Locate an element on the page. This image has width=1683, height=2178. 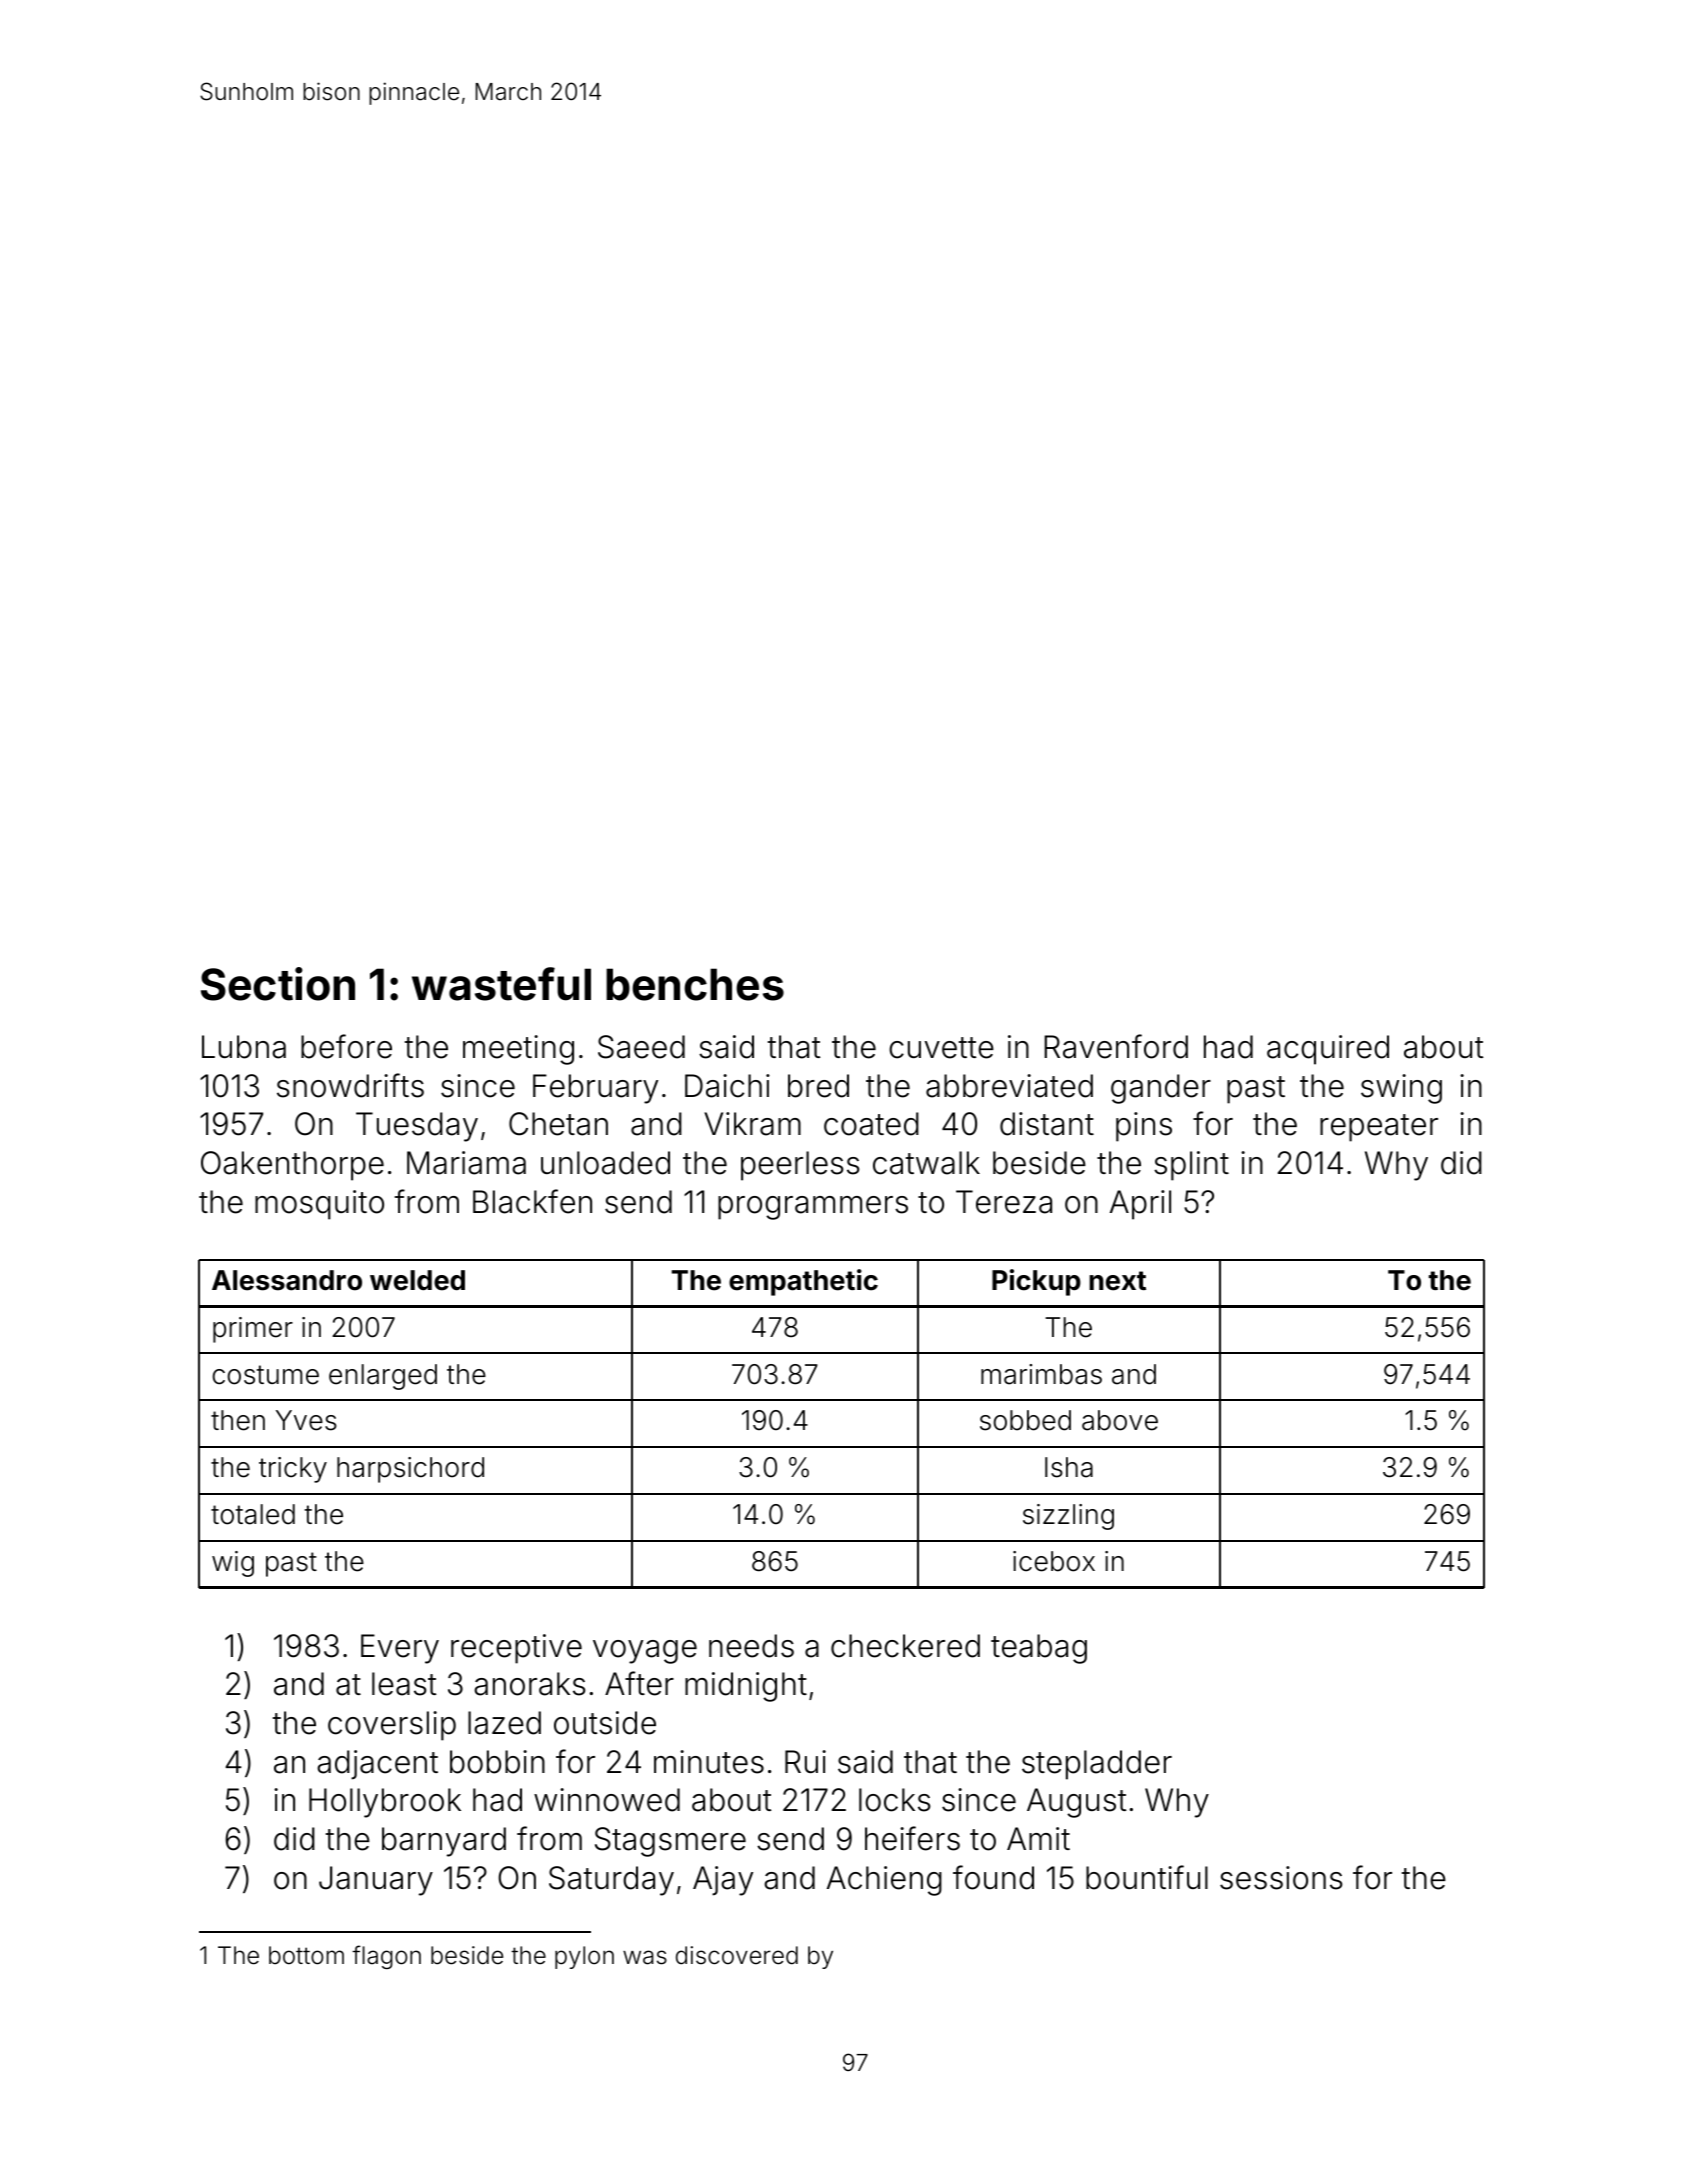
stepladder is located at coordinates (1097, 1765).
